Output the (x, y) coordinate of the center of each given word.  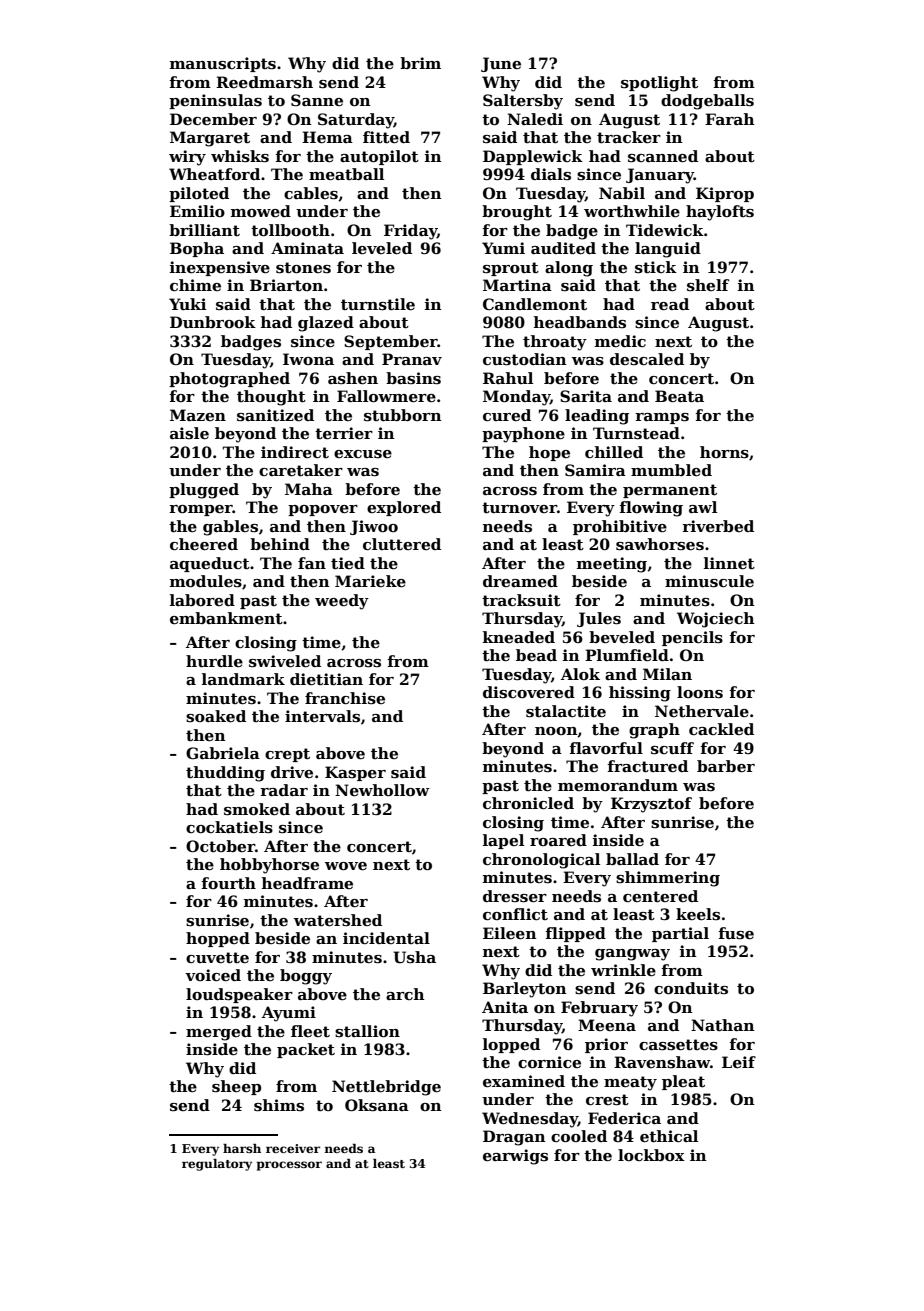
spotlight (659, 84)
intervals (322, 716)
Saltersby (523, 102)
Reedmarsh (264, 82)
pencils (692, 638)
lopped (511, 1045)
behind (280, 544)
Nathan (723, 1025)
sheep (236, 1087)
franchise (345, 698)
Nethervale (702, 711)
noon (556, 732)
